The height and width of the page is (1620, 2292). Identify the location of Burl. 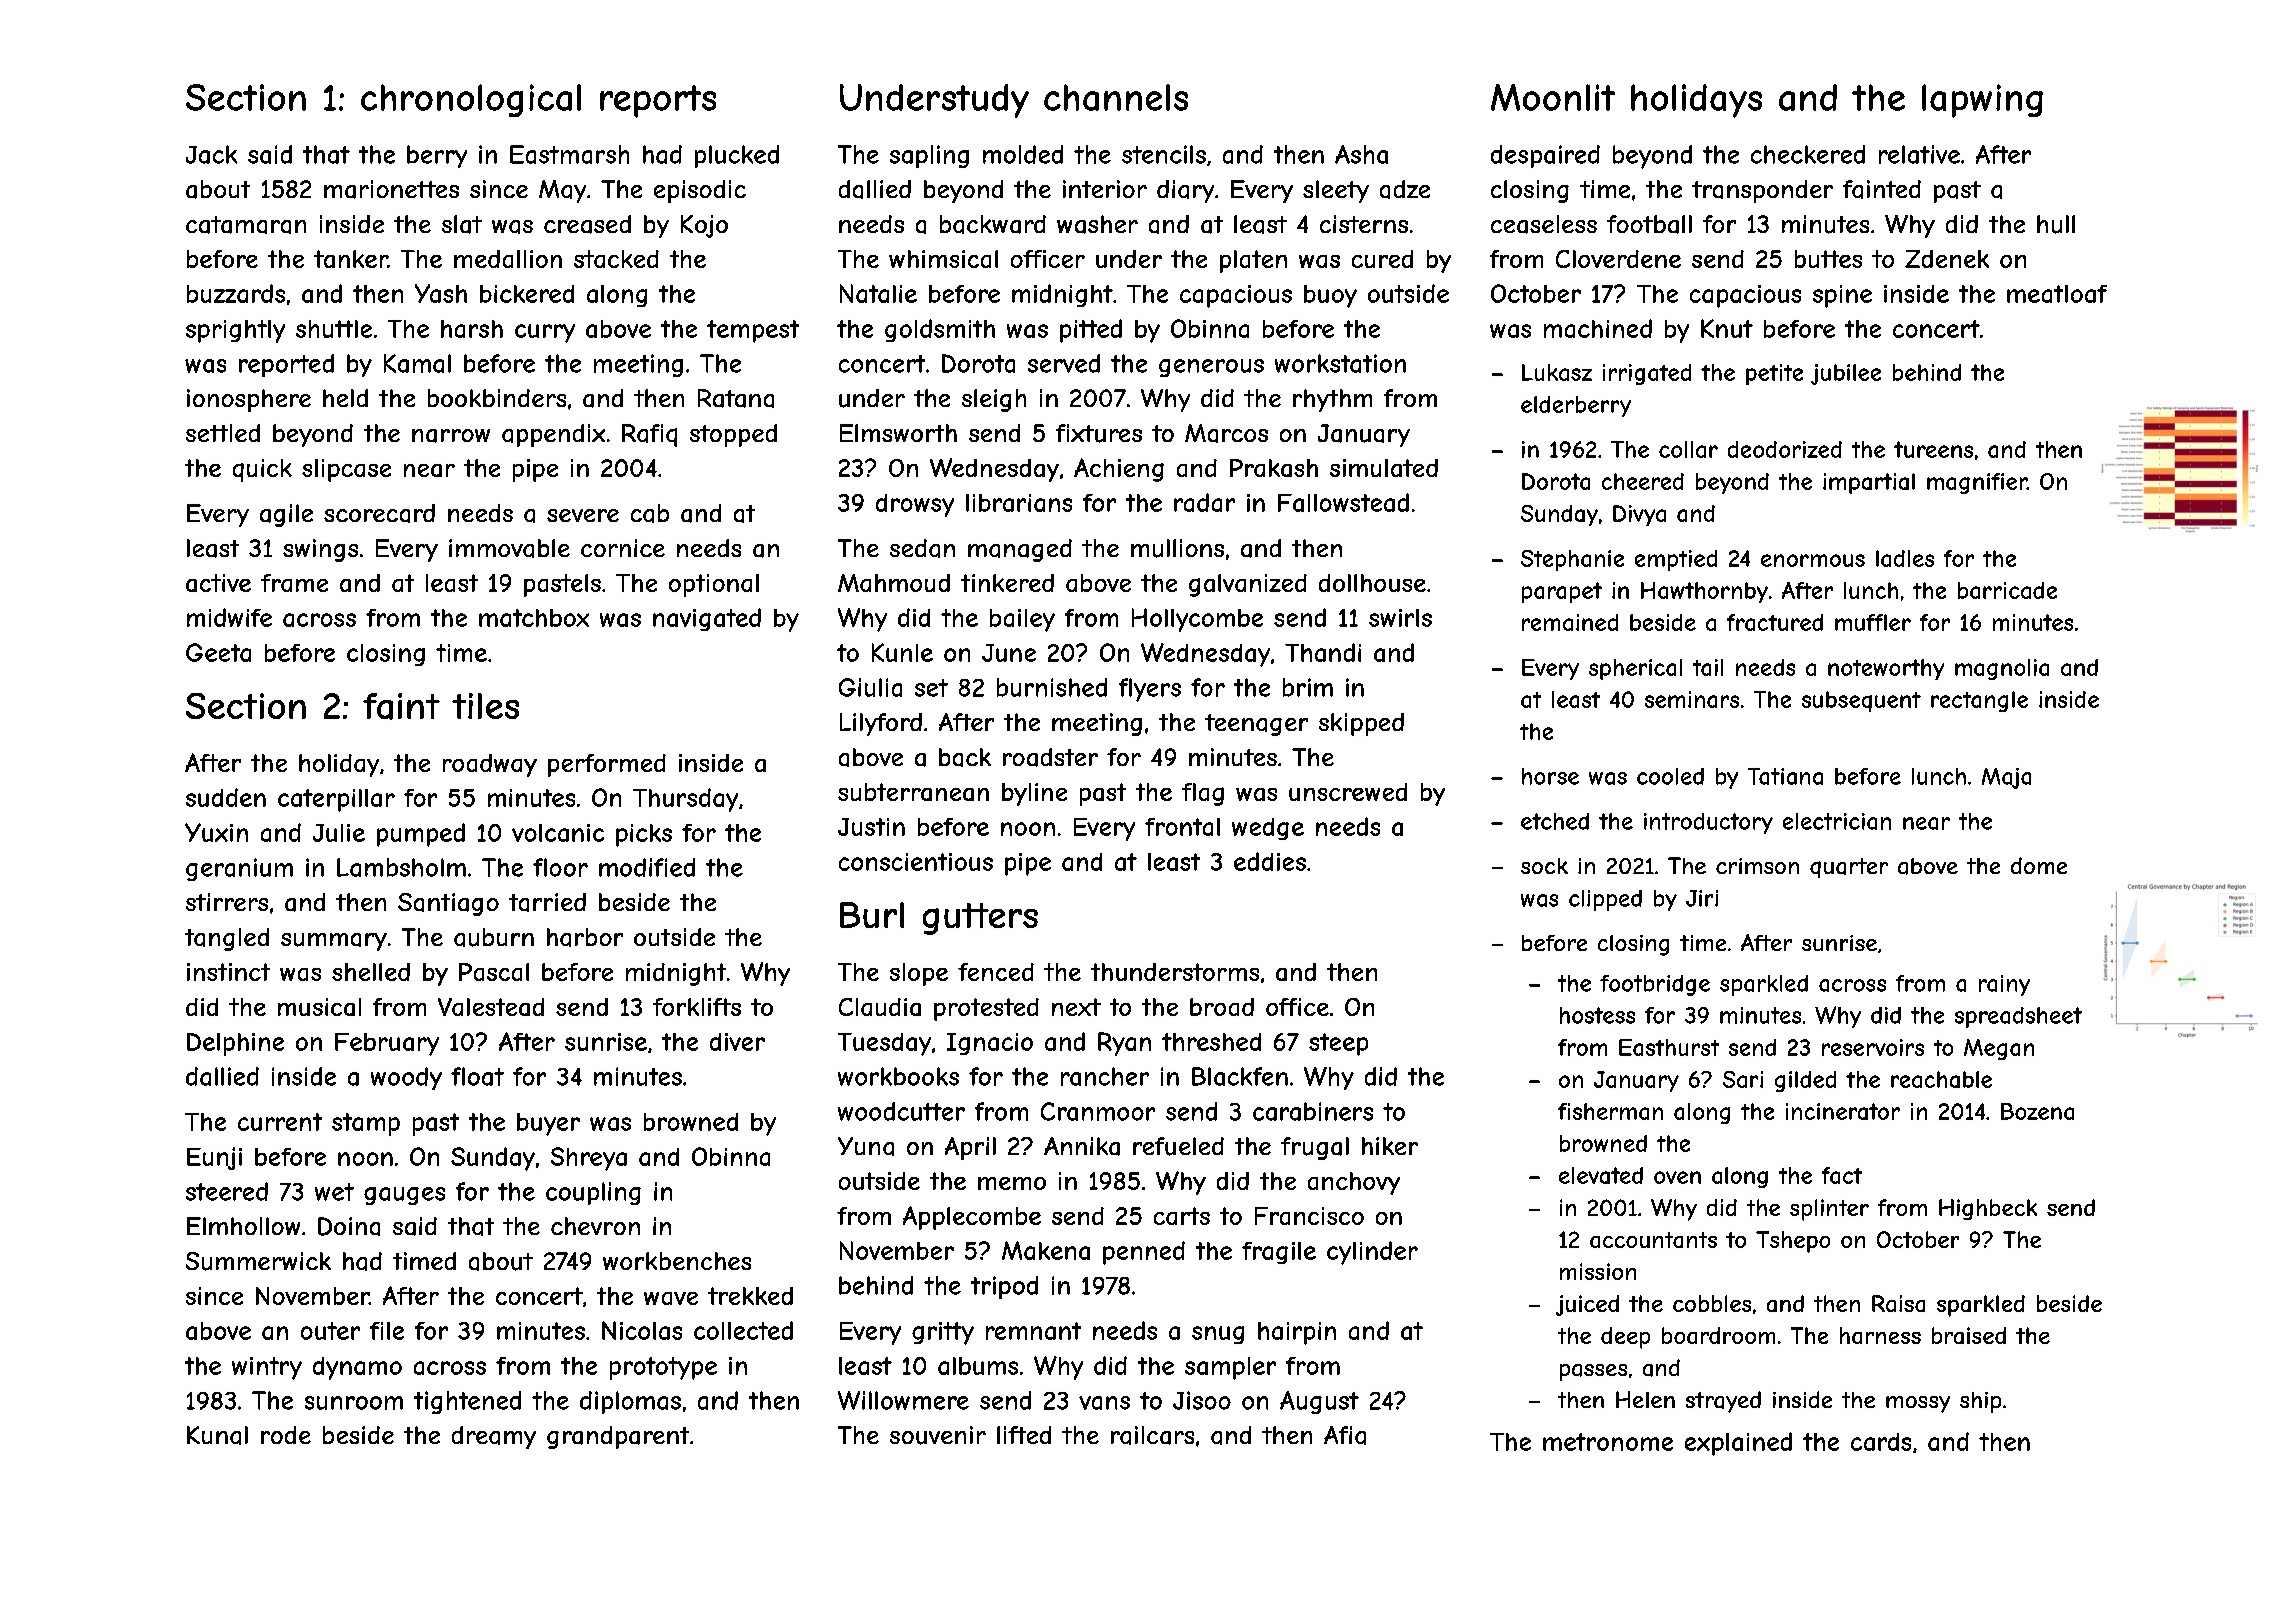
(872, 915).
